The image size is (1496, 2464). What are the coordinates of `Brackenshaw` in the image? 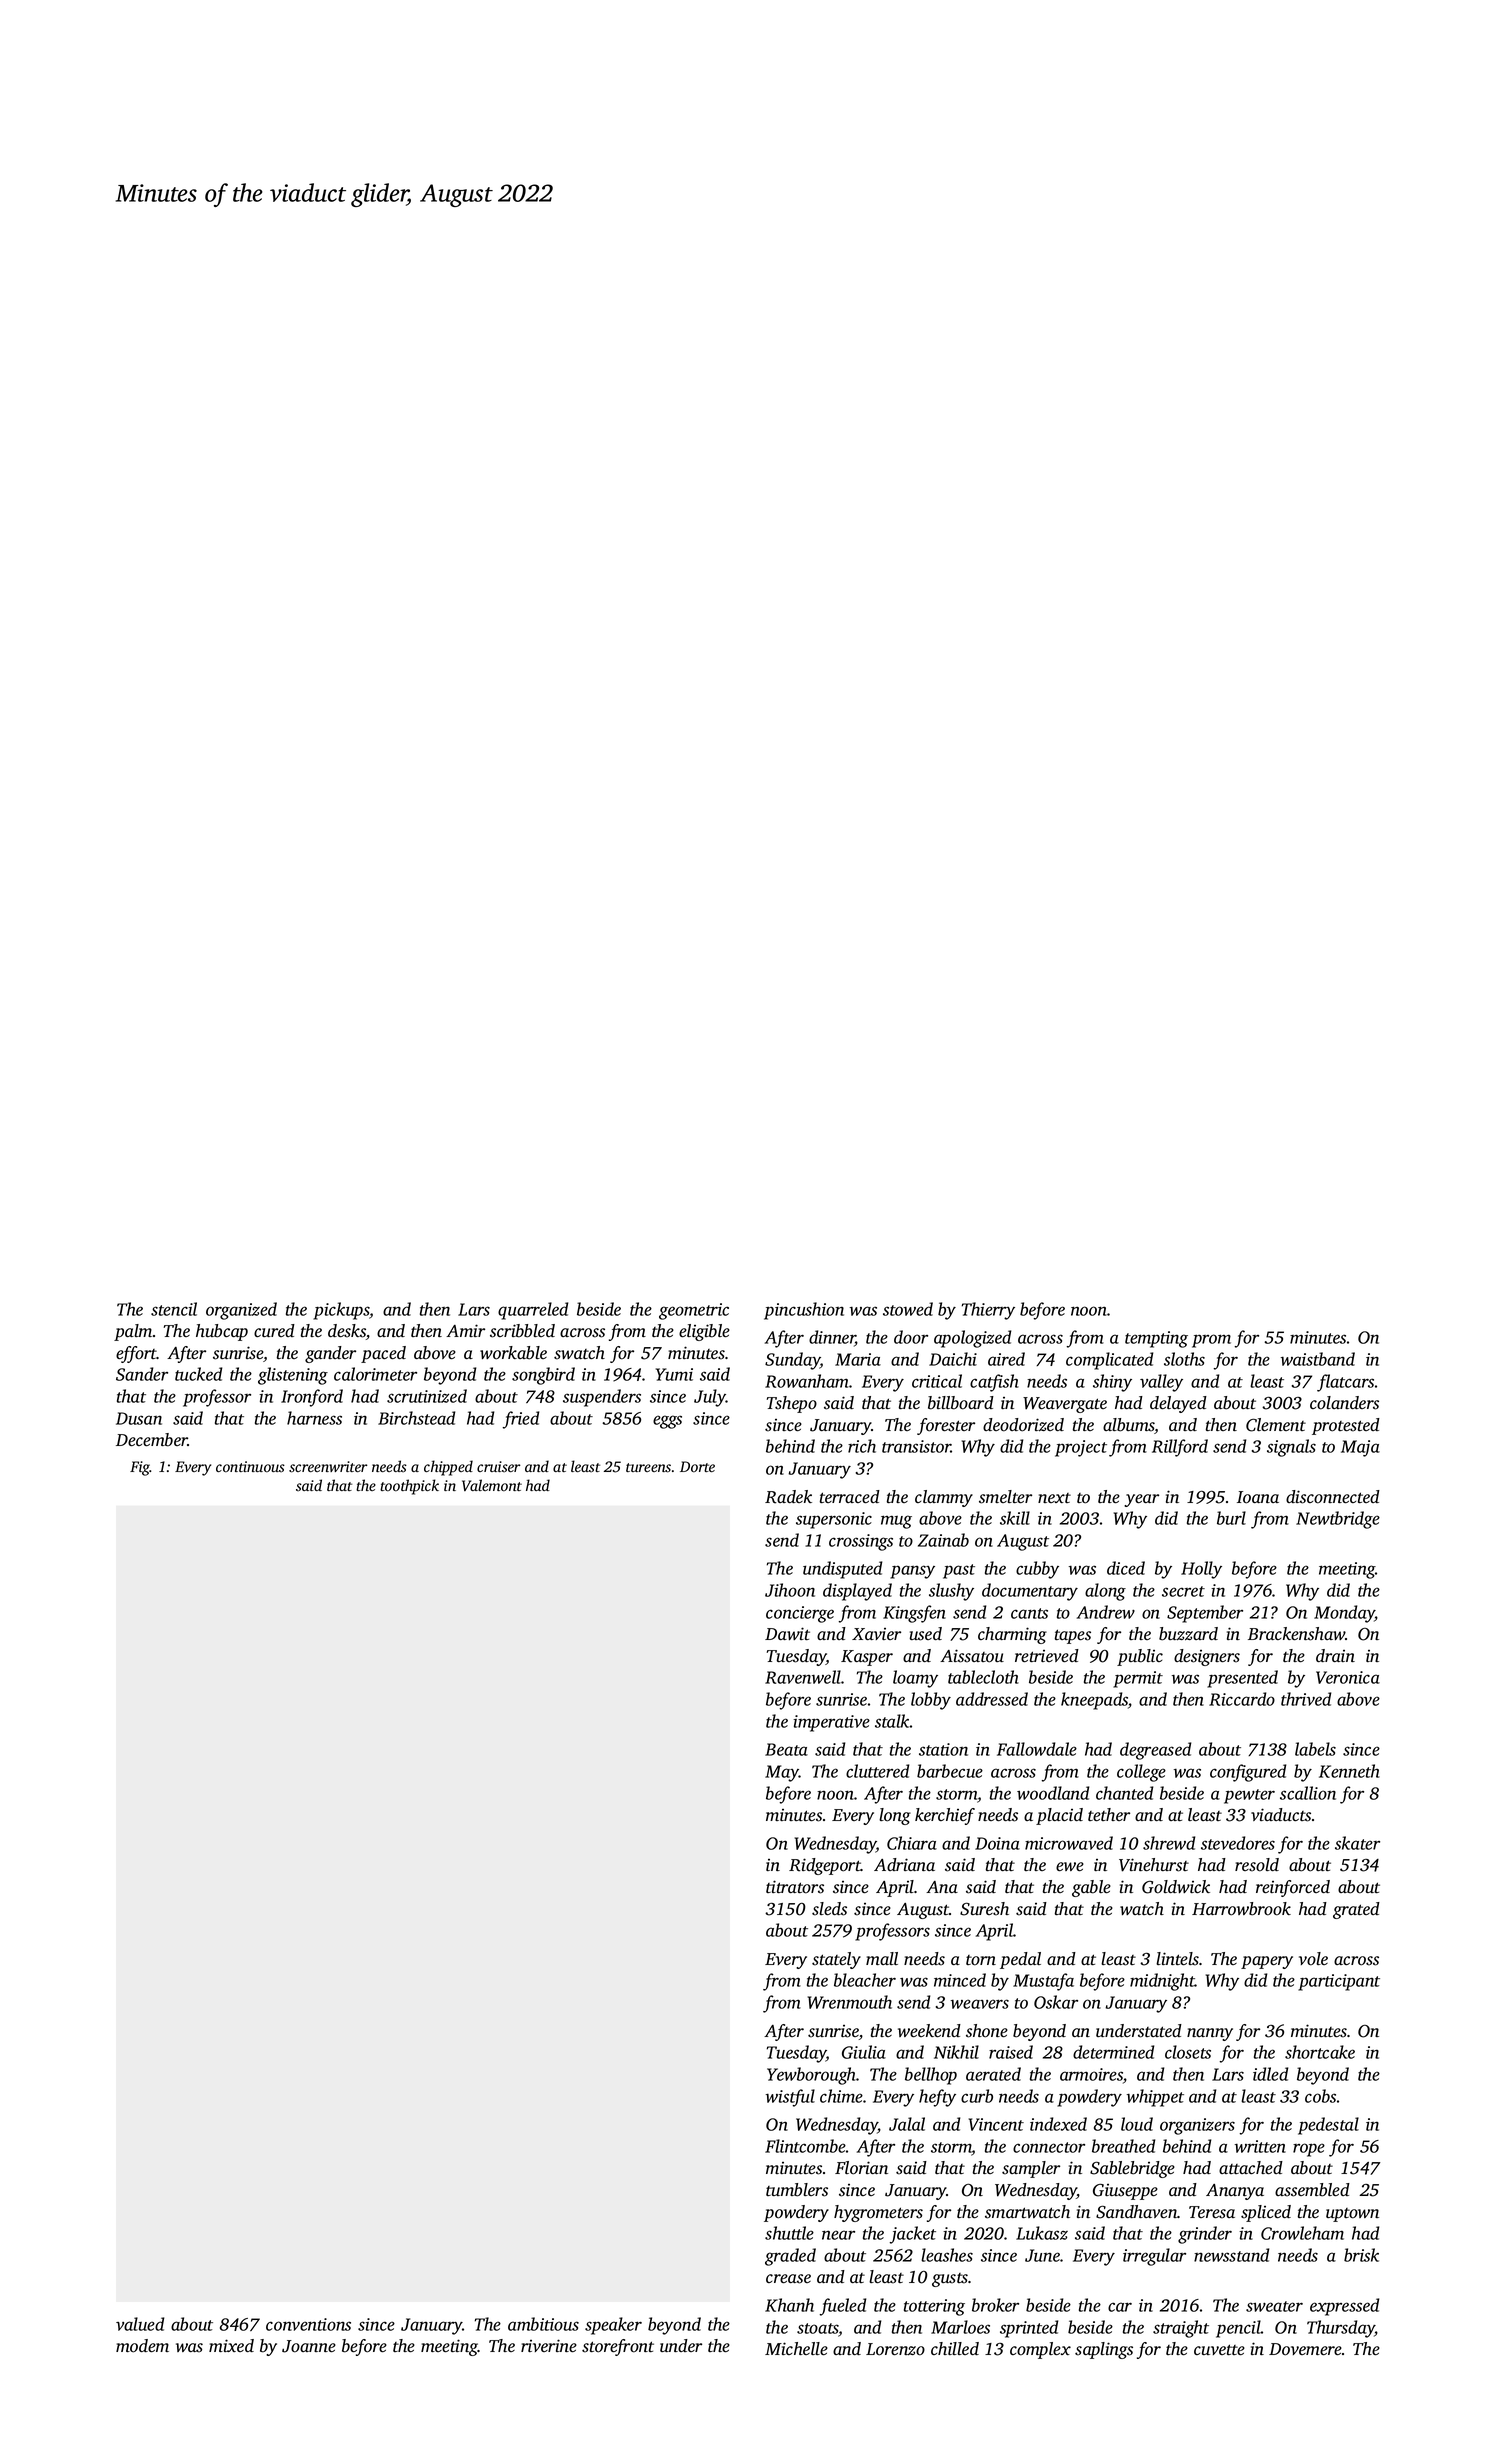 It's located at (1296, 1634).
